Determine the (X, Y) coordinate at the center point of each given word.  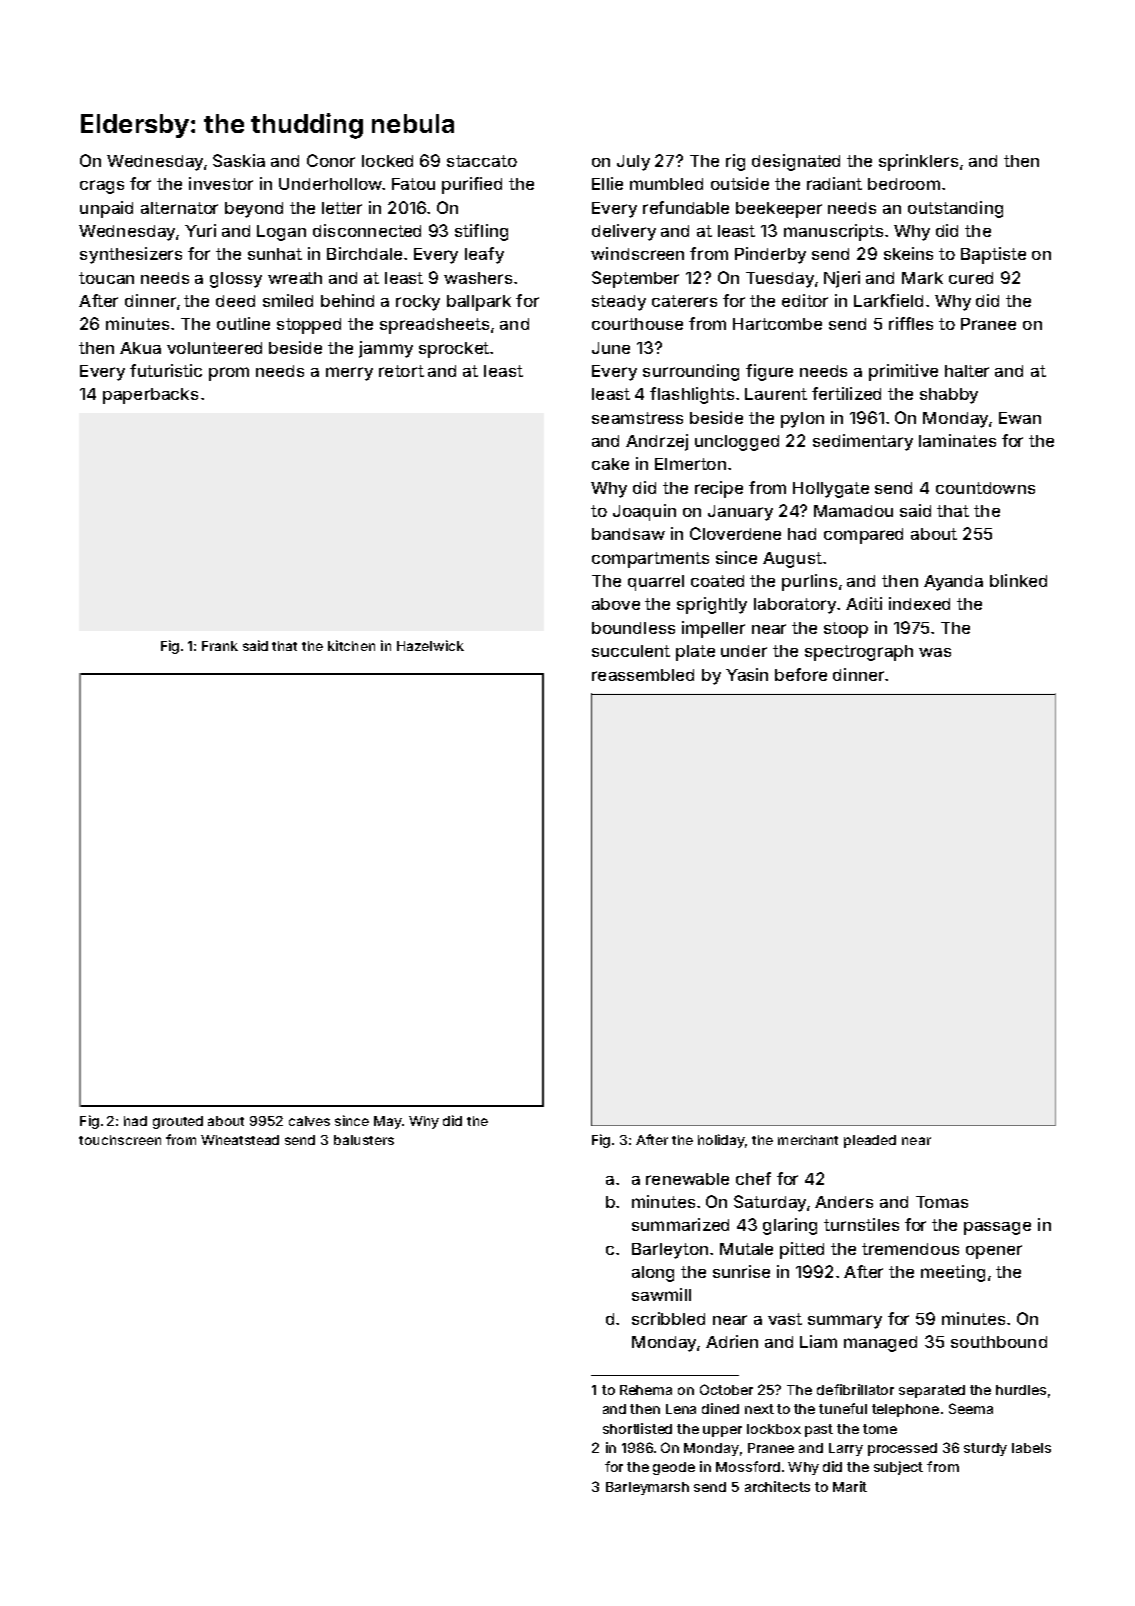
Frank (220, 646)
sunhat (275, 254)
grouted (178, 1122)
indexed (919, 603)
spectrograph (859, 653)
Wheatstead (240, 1140)
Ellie (607, 183)
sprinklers (918, 162)
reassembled (643, 675)
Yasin (747, 674)
